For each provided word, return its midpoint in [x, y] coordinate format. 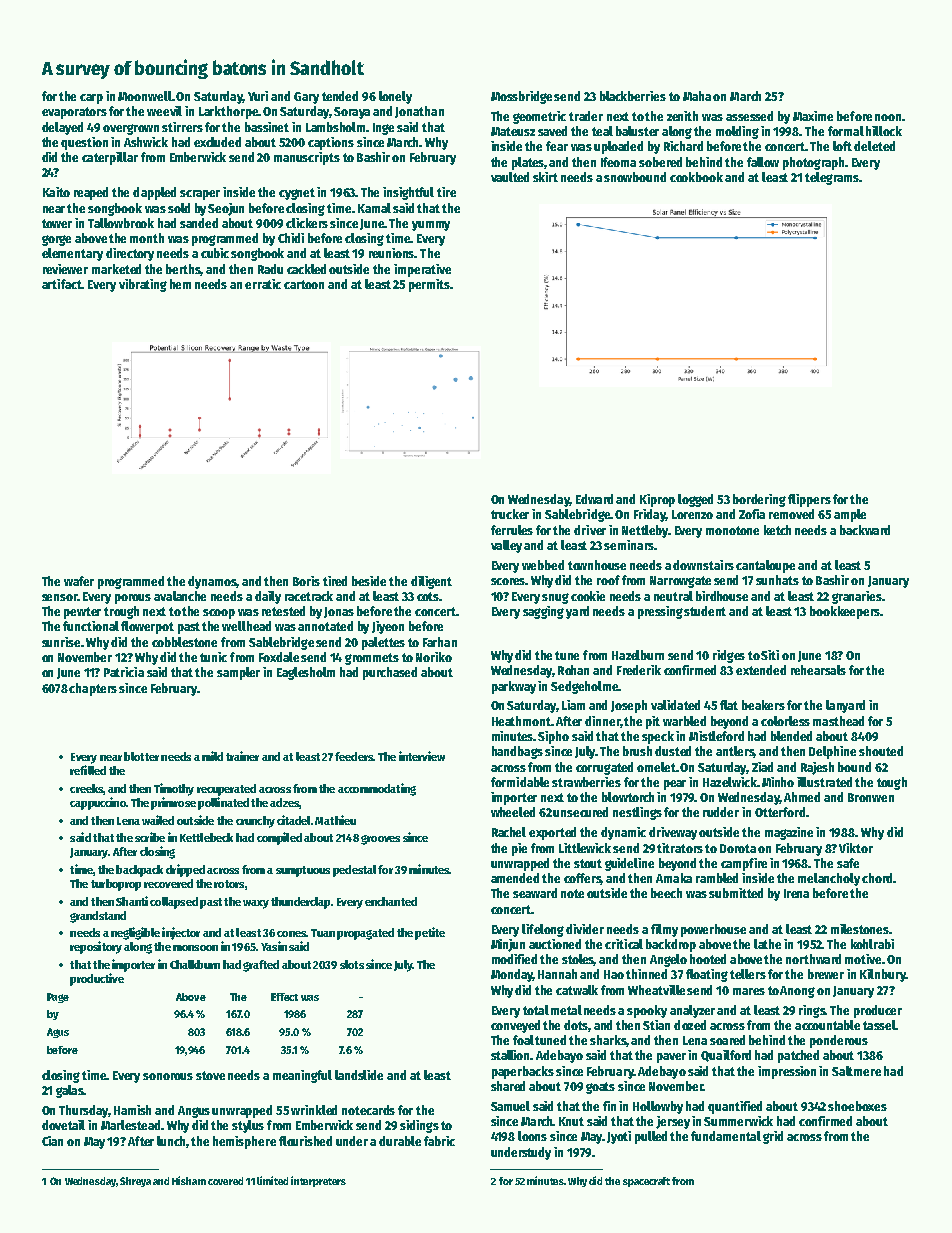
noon [888, 117]
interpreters [318, 1181]
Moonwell [145, 96]
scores [508, 581]
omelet [656, 767]
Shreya [135, 1182]
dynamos [212, 582]
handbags [517, 752]
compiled [279, 838]
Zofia [752, 514]
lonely [395, 97]
